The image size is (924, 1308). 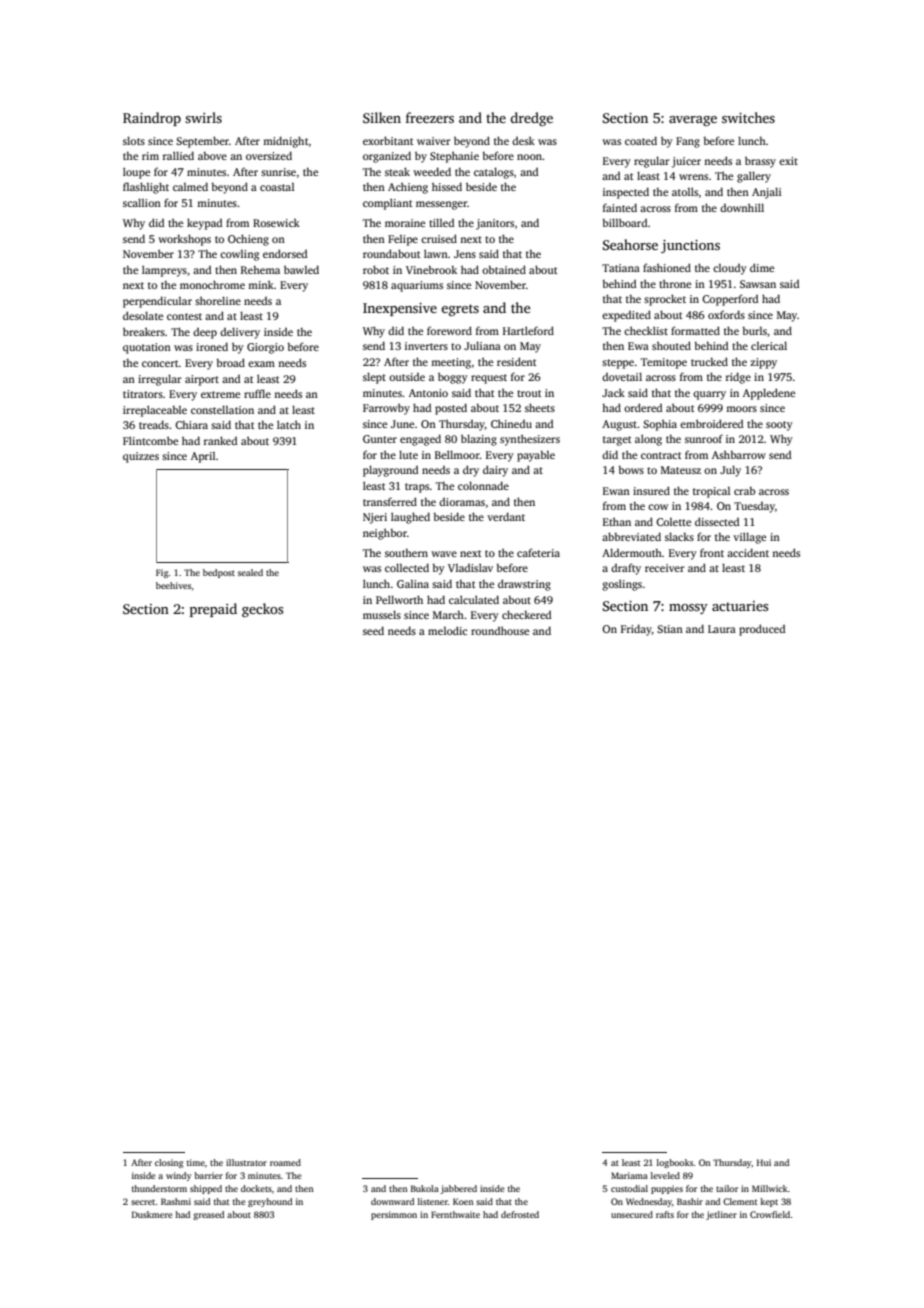 What do you see at coordinates (455, 1214) in the image?
I see `Fernthwaite` at bounding box center [455, 1214].
